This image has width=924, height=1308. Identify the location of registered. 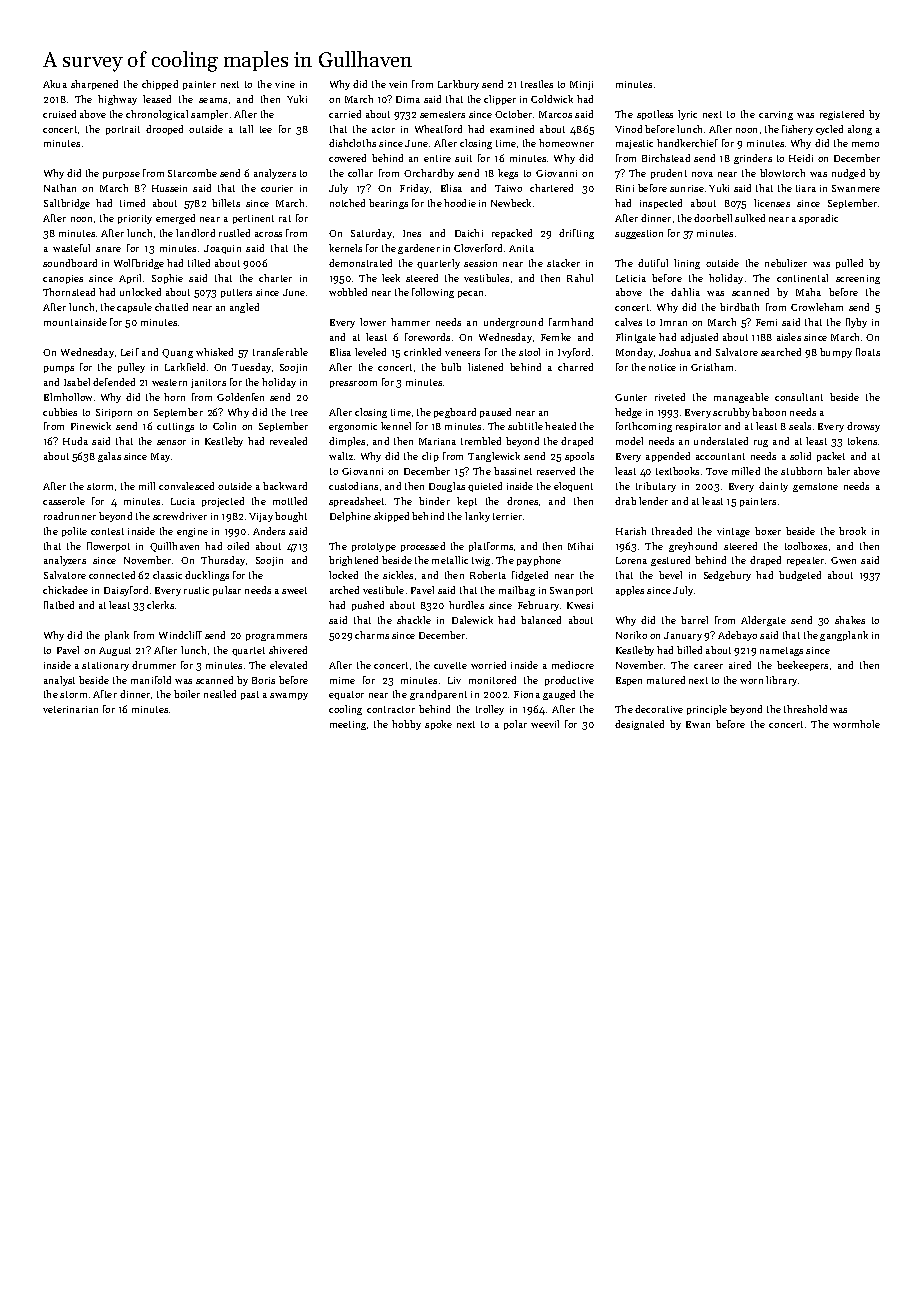
(842, 115).
